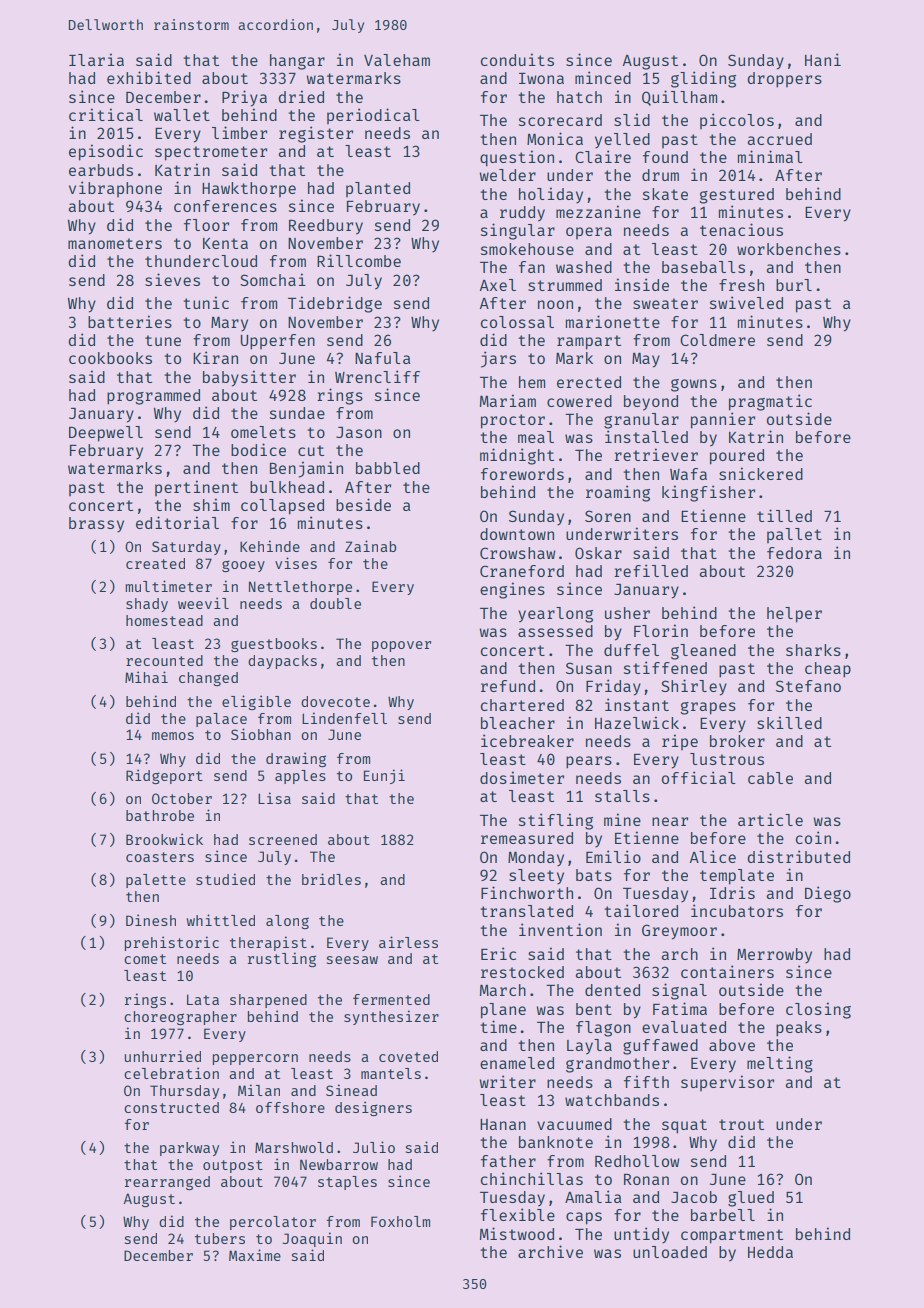 The image size is (924, 1308). Describe the element at coordinates (106, 114) in the image. I see `critical` at that location.
